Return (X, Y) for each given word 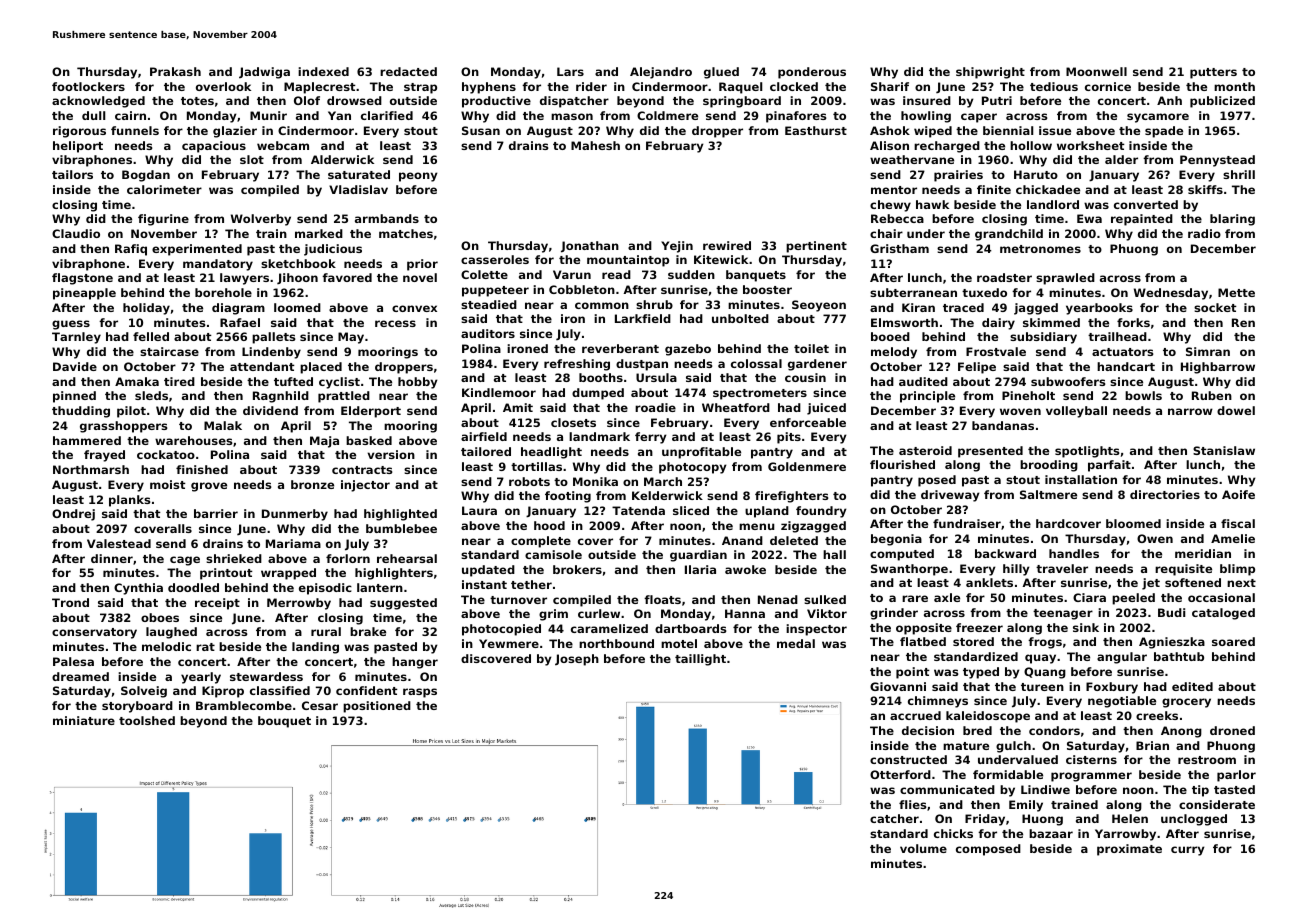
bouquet (284, 722)
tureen (1042, 687)
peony (418, 177)
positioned (377, 707)
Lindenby (271, 353)
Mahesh (595, 145)
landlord (1053, 204)
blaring (1232, 220)
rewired (727, 245)
